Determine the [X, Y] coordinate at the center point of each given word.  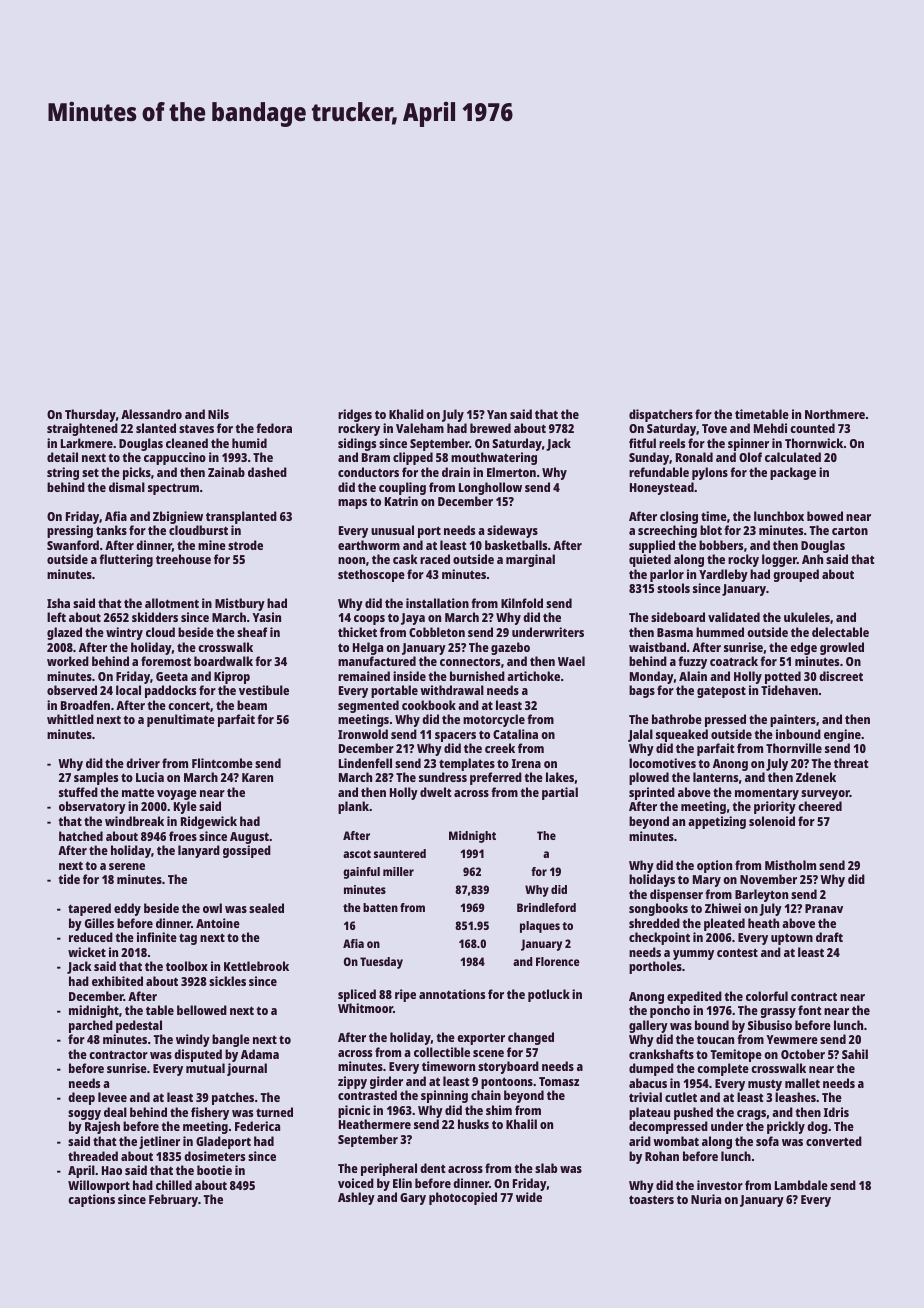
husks [473, 1124]
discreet [841, 676]
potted [783, 677]
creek [500, 748]
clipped [413, 458]
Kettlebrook [256, 966]
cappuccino [175, 458]
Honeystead [662, 488]
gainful [361, 873]
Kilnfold [522, 603]
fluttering [126, 560]
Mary [707, 881]
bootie [214, 1170]
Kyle [185, 807]
